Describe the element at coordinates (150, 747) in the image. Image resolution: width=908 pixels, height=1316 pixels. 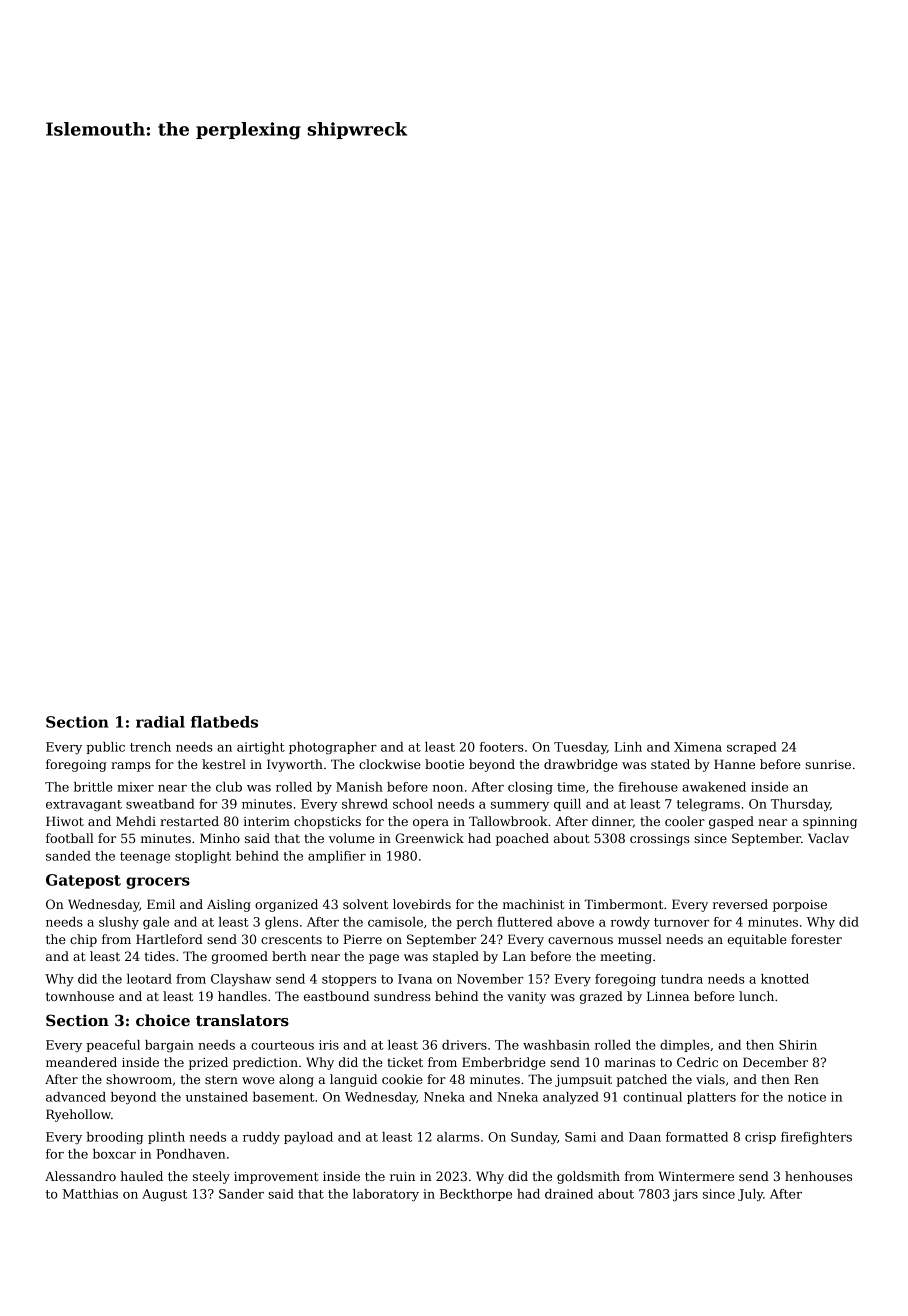
I see `trench` at that location.
